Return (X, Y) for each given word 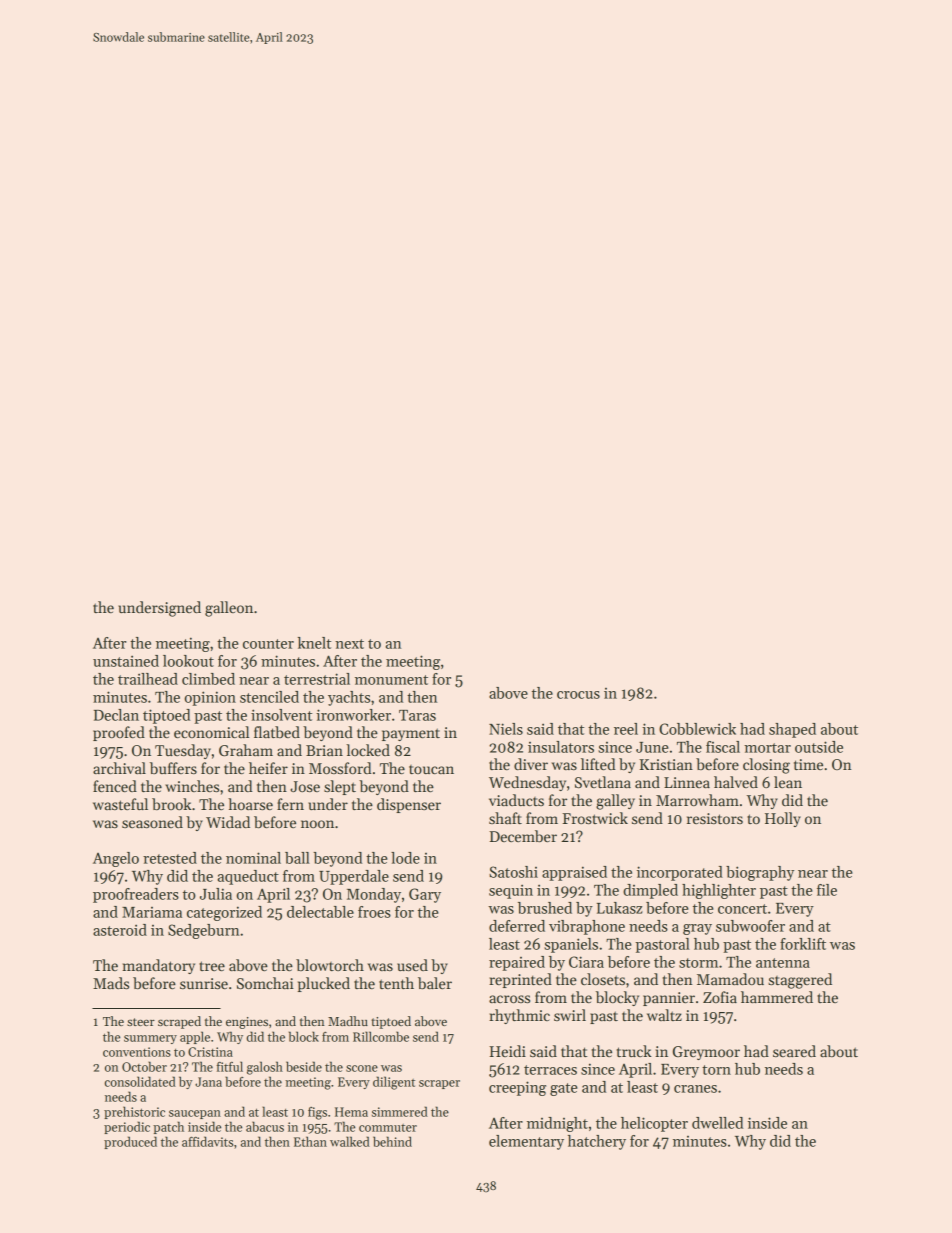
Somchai (265, 983)
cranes (695, 1089)
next (349, 644)
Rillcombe (381, 1036)
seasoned (152, 822)
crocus (578, 695)
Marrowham (697, 800)
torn (716, 1070)
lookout (188, 661)
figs (317, 1113)
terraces (550, 1070)
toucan (431, 769)
